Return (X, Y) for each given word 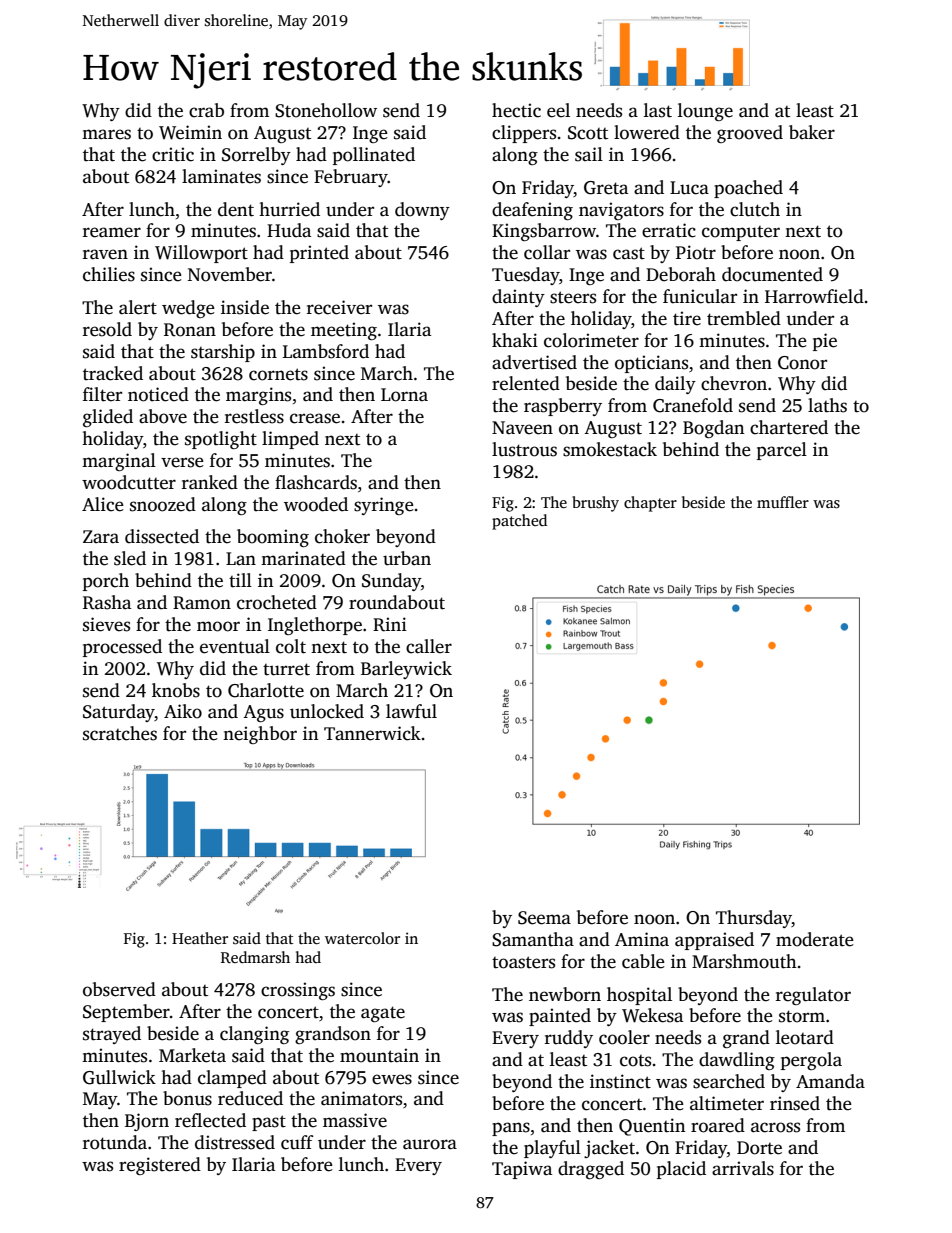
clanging (254, 1035)
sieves (106, 624)
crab (206, 110)
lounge (705, 112)
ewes (392, 1079)
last (658, 110)
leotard (805, 1037)
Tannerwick (372, 733)
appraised (714, 941)
